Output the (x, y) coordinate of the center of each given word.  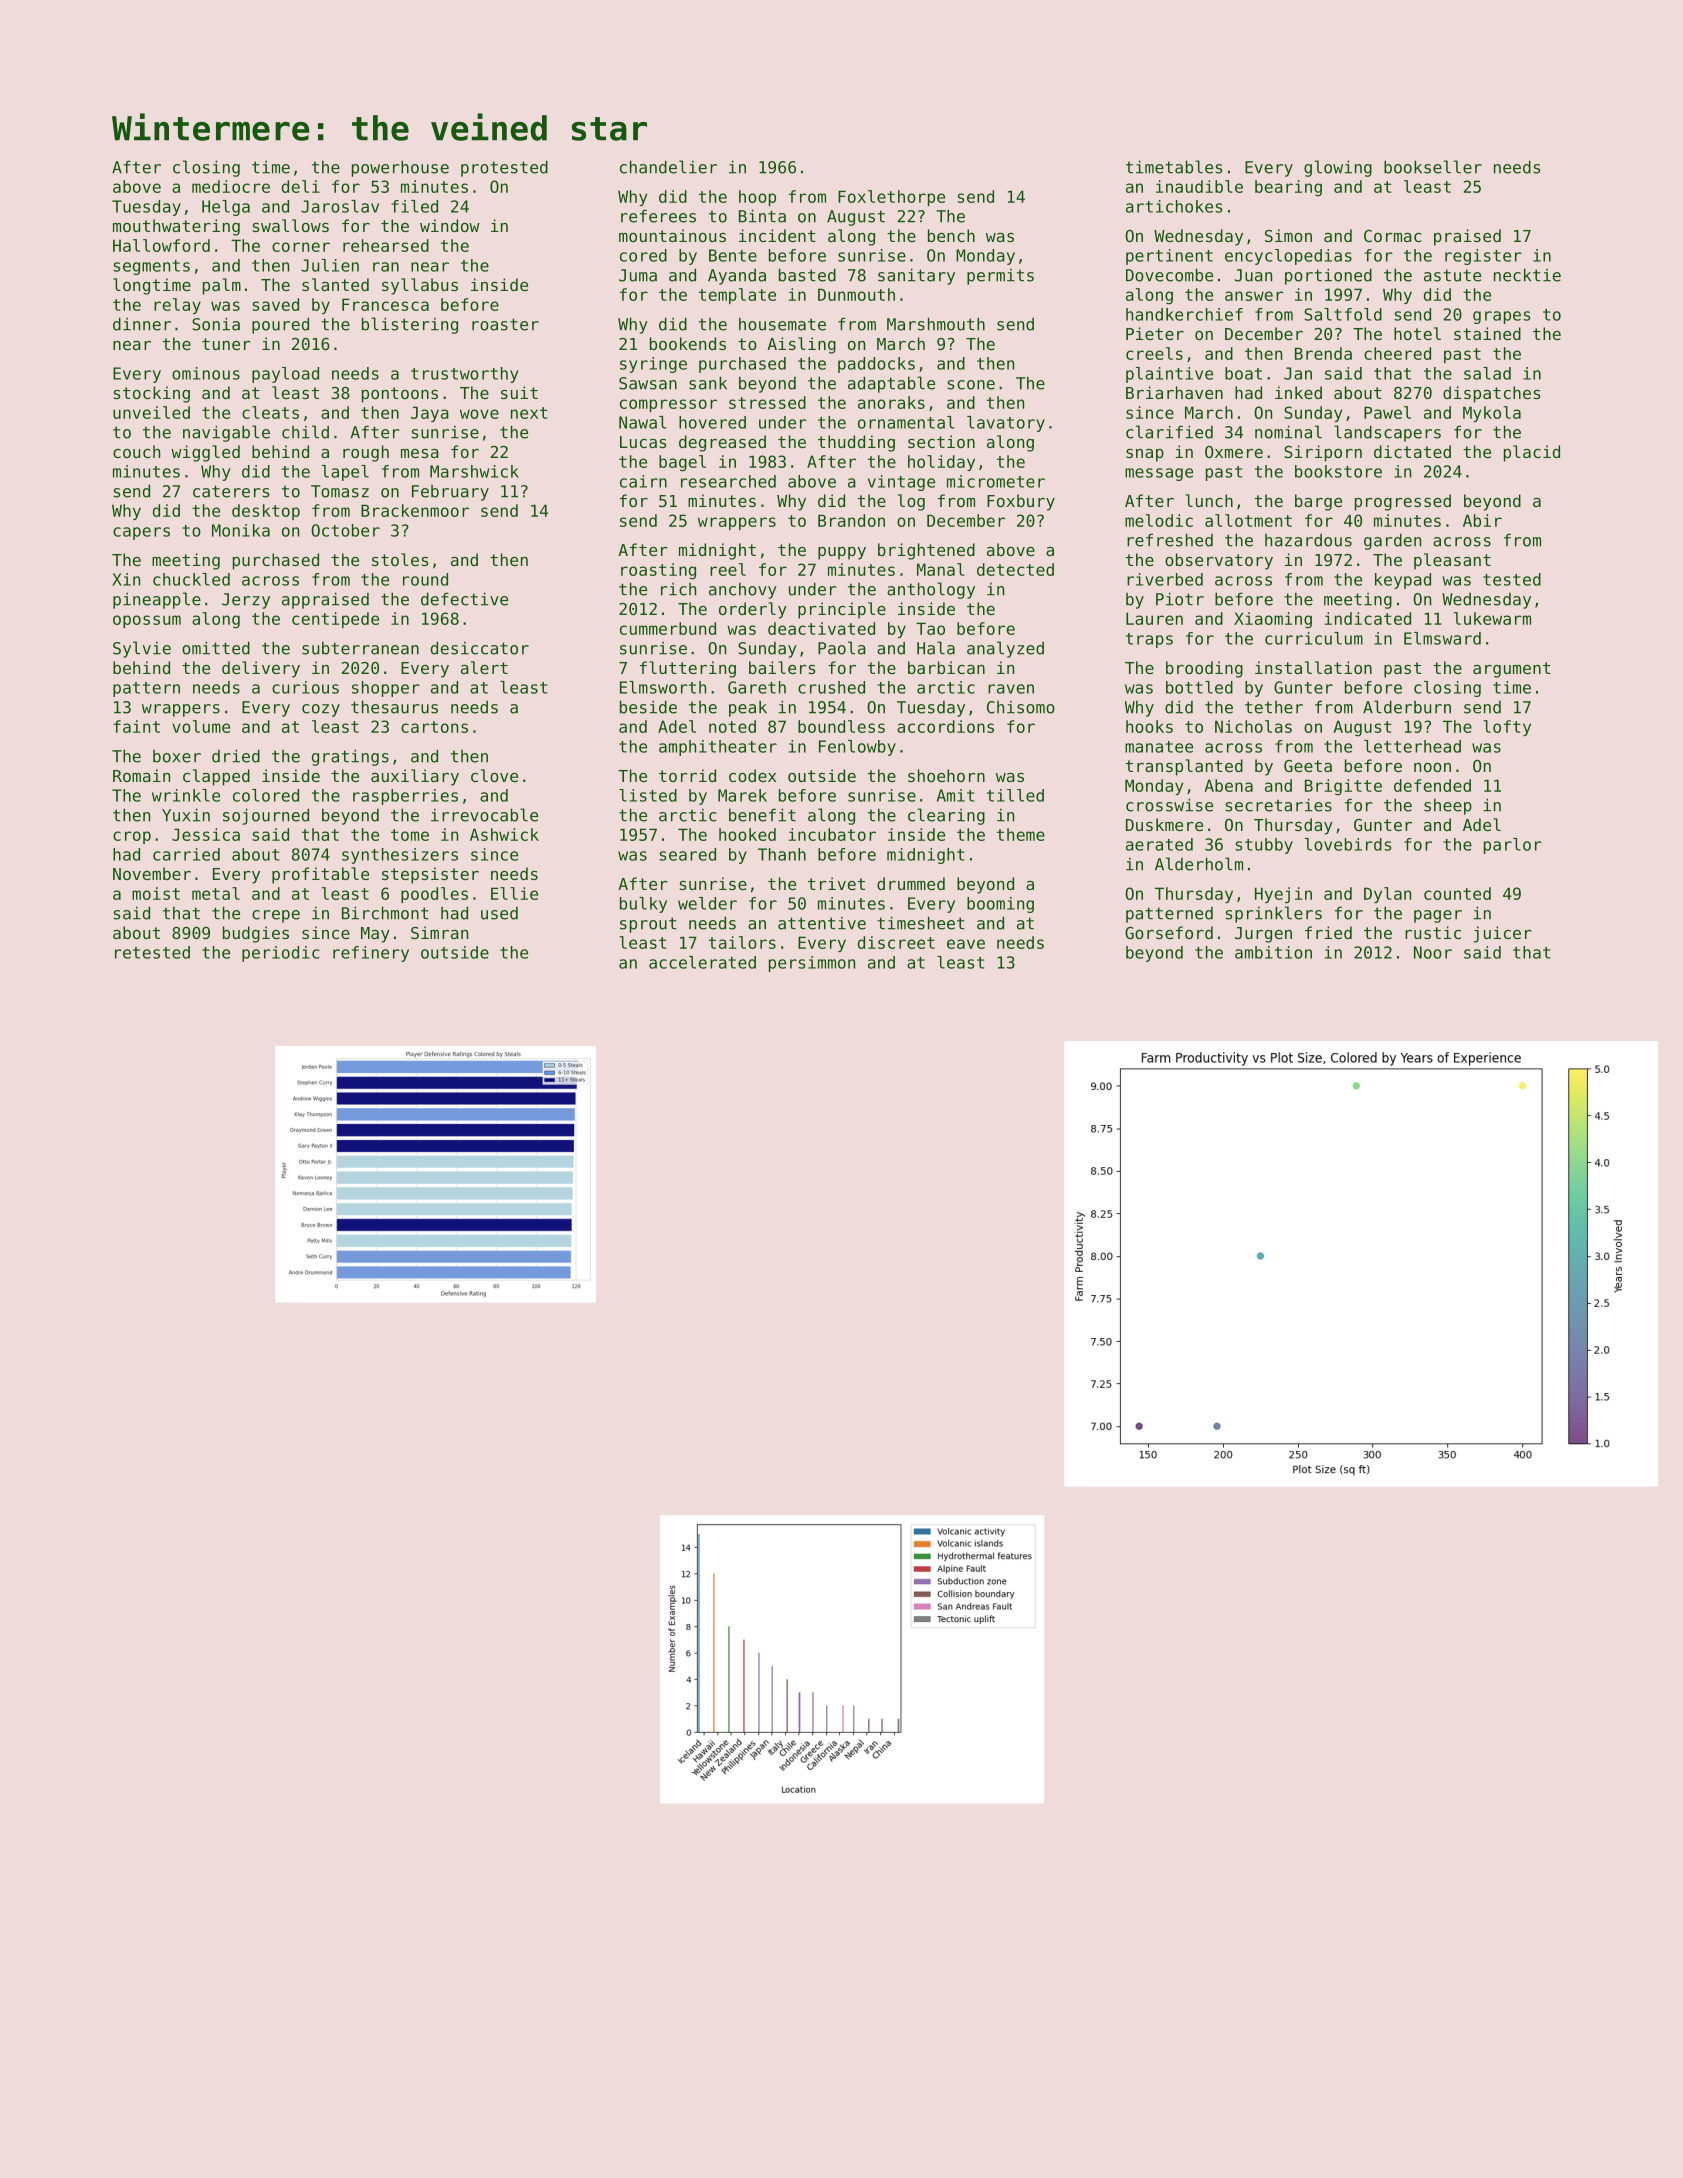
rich (678, 589)
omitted (216, 648)
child (305, 432)
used (499, 913)
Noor (1433, 952)
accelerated (702, 962)
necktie (1527, 275)
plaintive (1169, 375)
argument (1512, 670)
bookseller (1433, 167)
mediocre (231, 186)
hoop (757, 198)
